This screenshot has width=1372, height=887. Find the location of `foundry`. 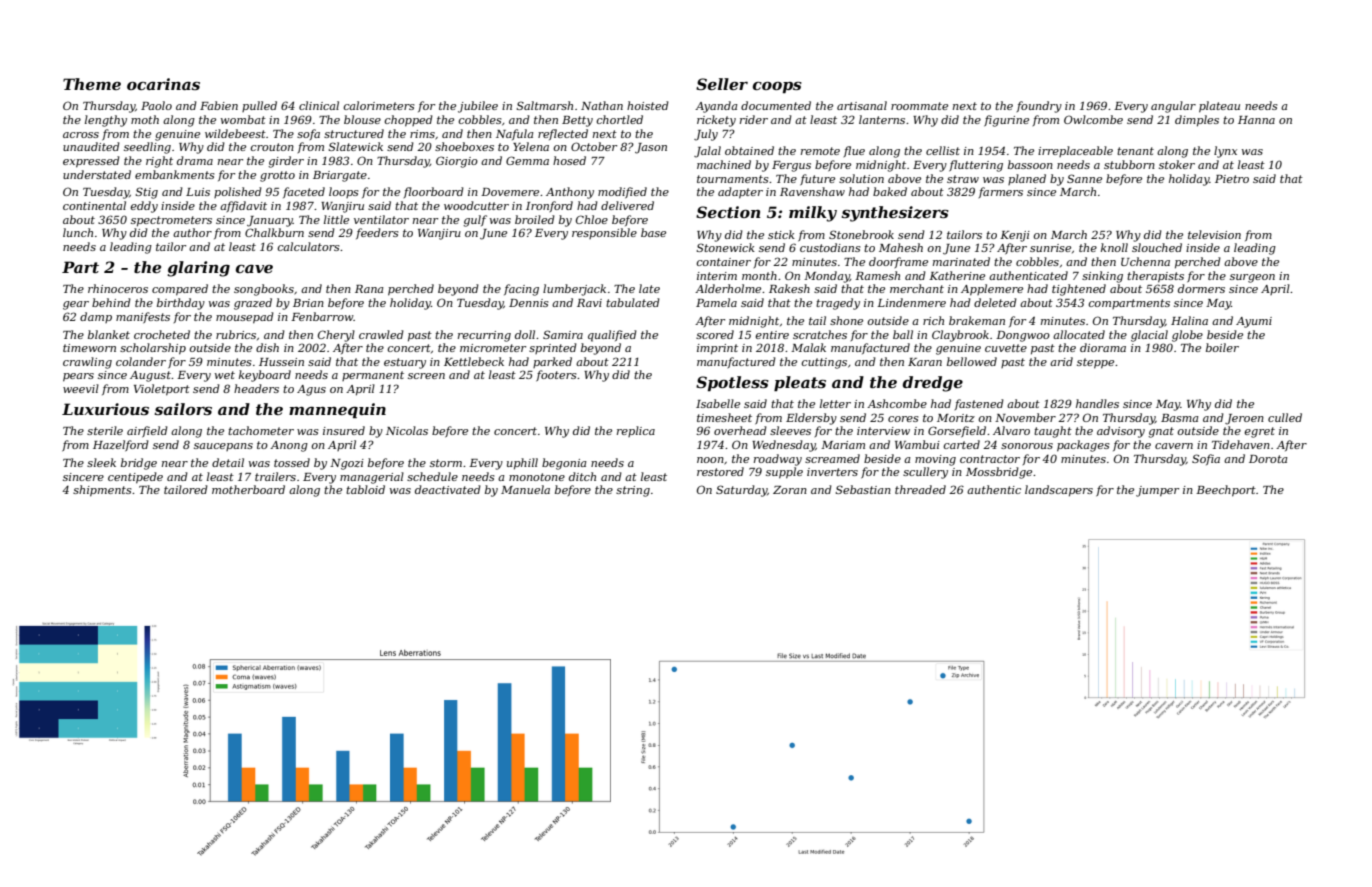

foundry is located at coordinates (1039, 107).
